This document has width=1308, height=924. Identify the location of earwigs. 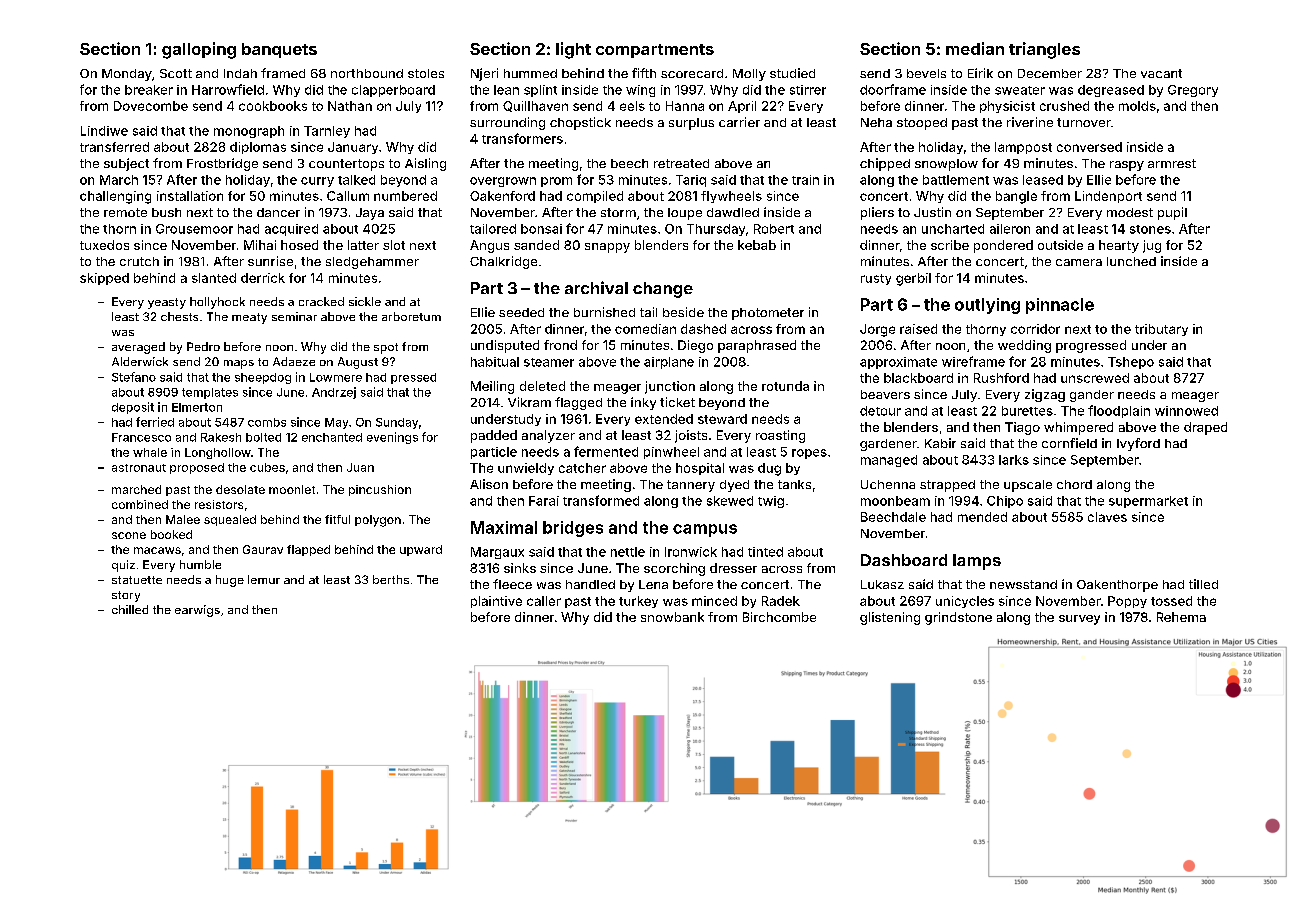
(197, 611).
